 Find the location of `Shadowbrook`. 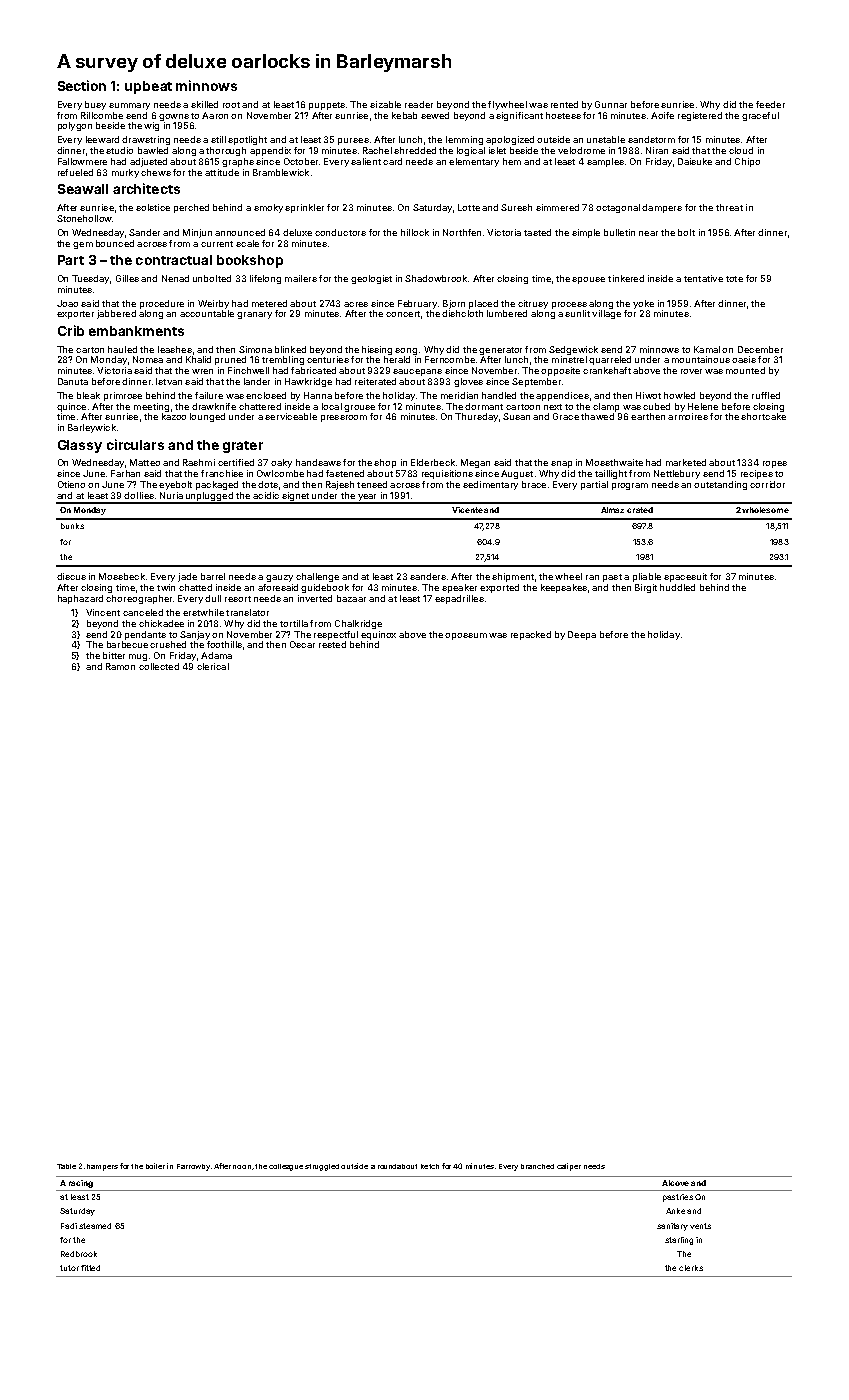

Shadowbrook is located at coordinates (436, 278).
